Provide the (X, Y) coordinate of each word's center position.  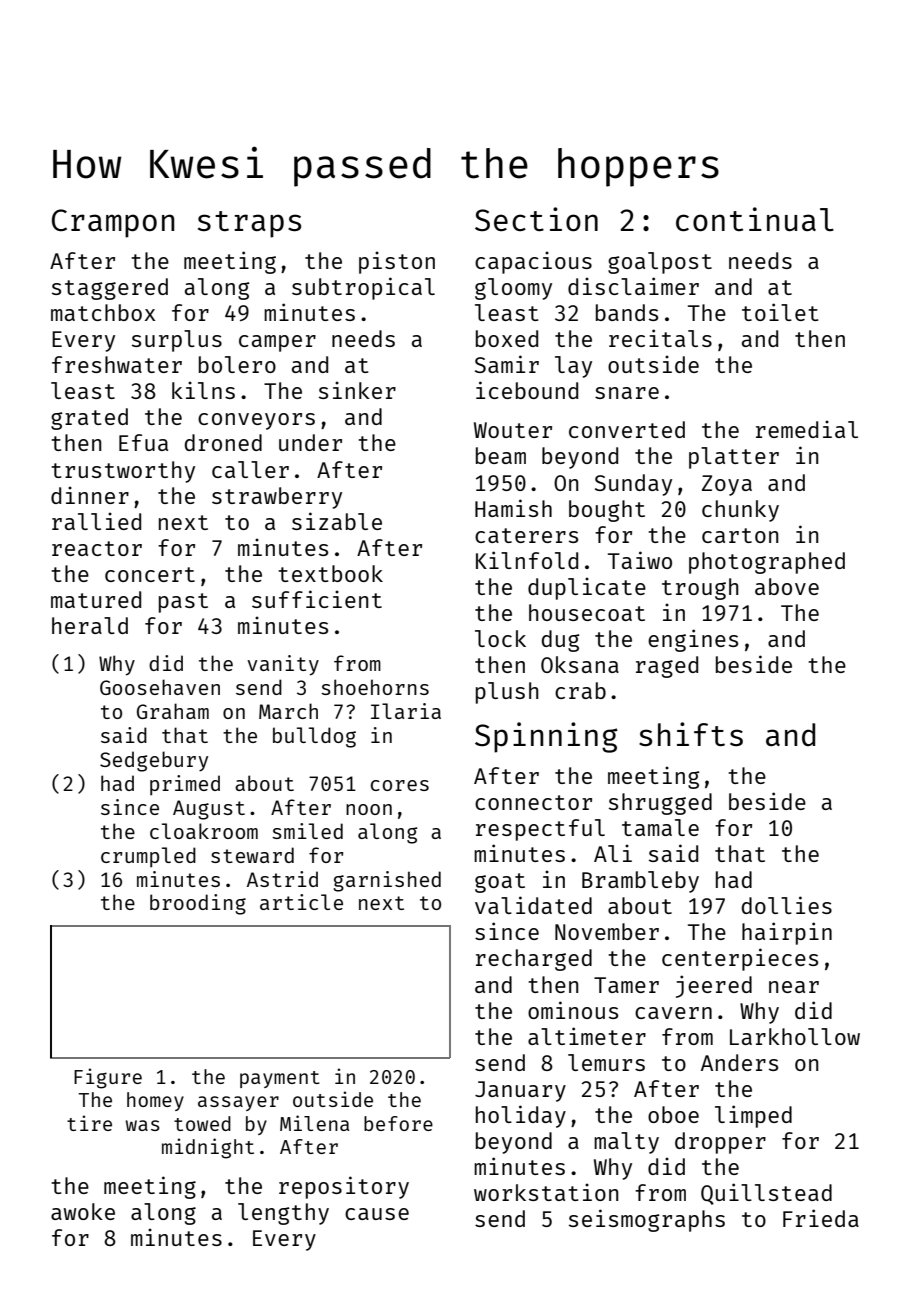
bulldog (314, 737)
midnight (208, 1148)
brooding (198, 904)
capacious (533, 262)
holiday (521, 1116)
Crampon (113, 223)
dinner (90, 495)
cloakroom (204, 831)
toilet (780, 312)
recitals (660, 338)
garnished (387, 881)
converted (627, 429)
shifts (691, 734)
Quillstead (766, 1194)
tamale (660, 827)
